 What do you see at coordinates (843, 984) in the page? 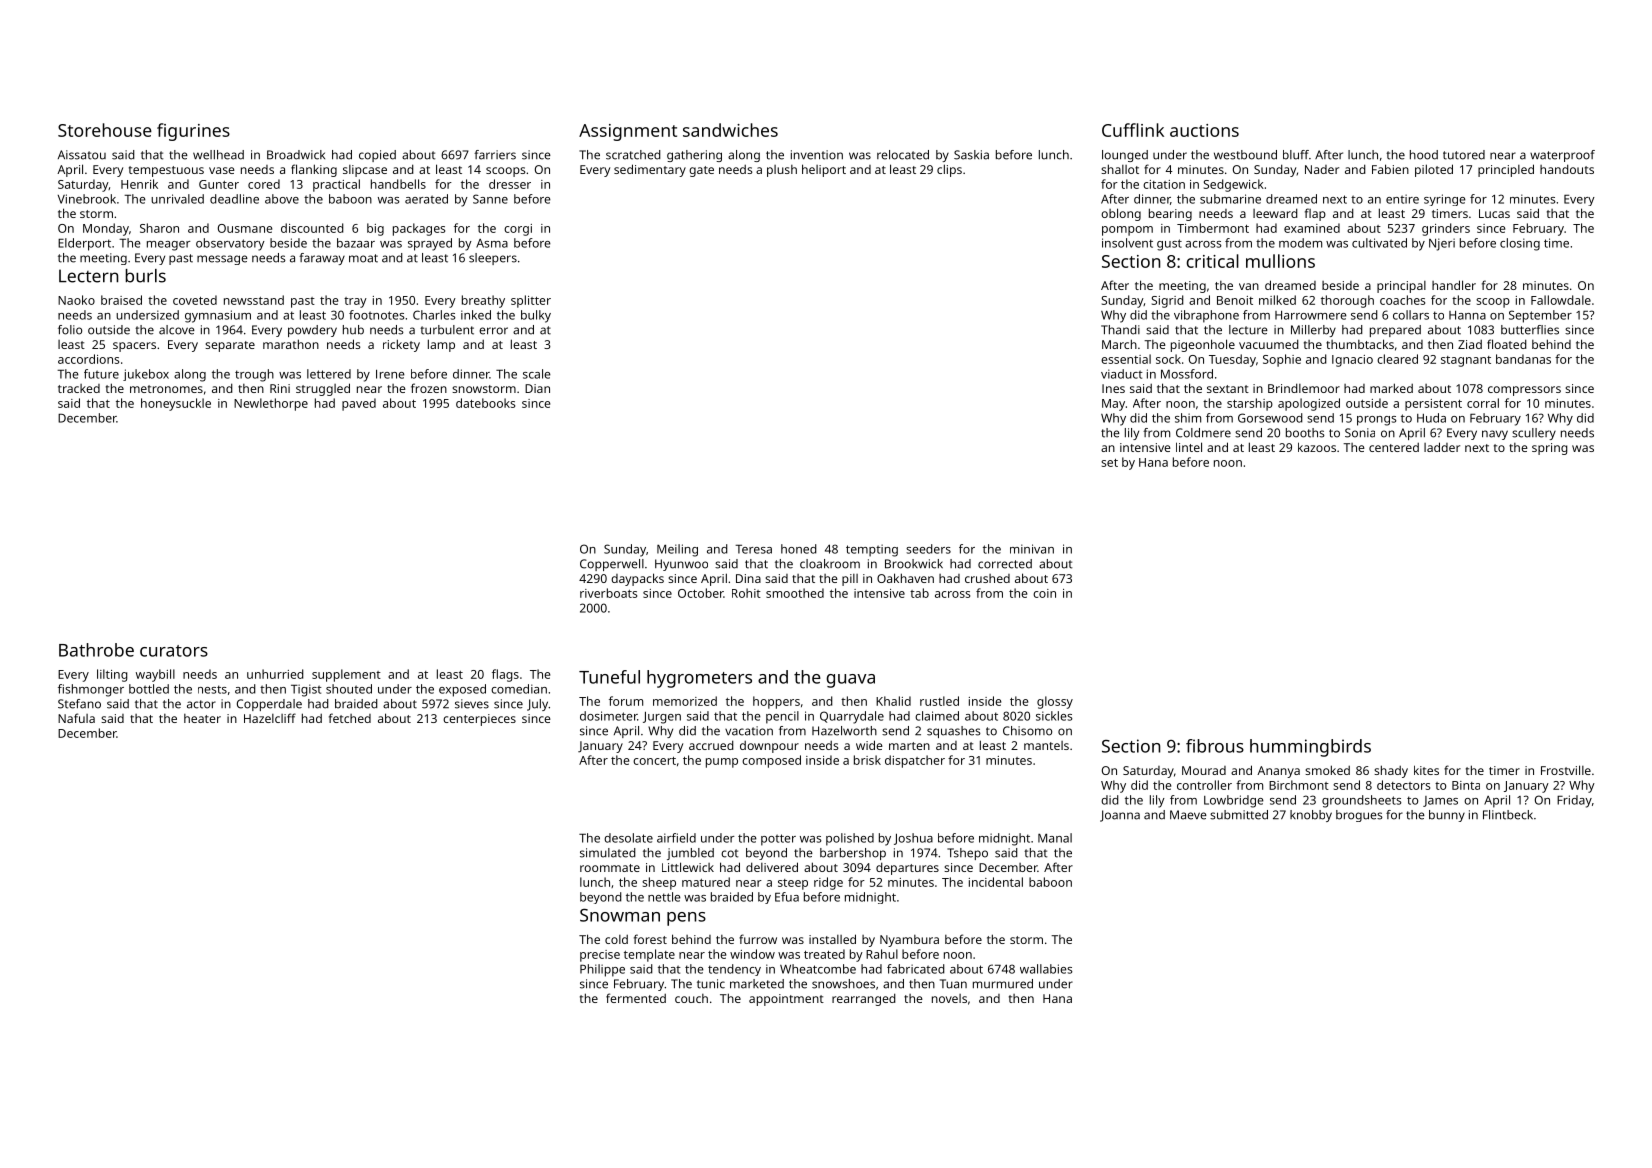
I see `snowshoes` at bounding box center [843, 984].
